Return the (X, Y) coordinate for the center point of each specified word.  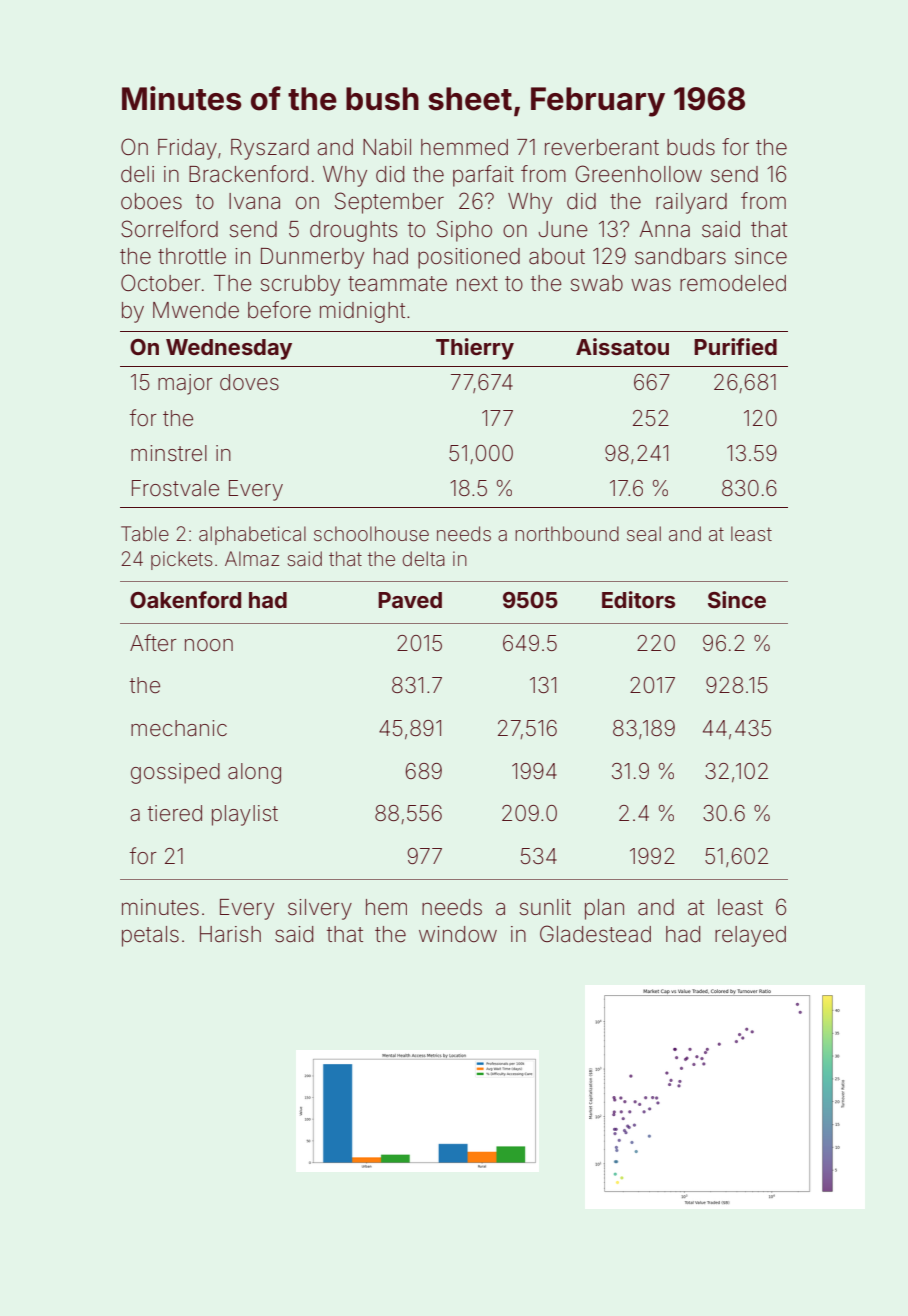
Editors (638, 599)
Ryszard (270, 149)
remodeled (733, 283)
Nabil (387, 147)
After (153, 643)
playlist (245, 815)
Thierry (475, 349)
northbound (567, 533)
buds (691, 147)
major (185, 384)
